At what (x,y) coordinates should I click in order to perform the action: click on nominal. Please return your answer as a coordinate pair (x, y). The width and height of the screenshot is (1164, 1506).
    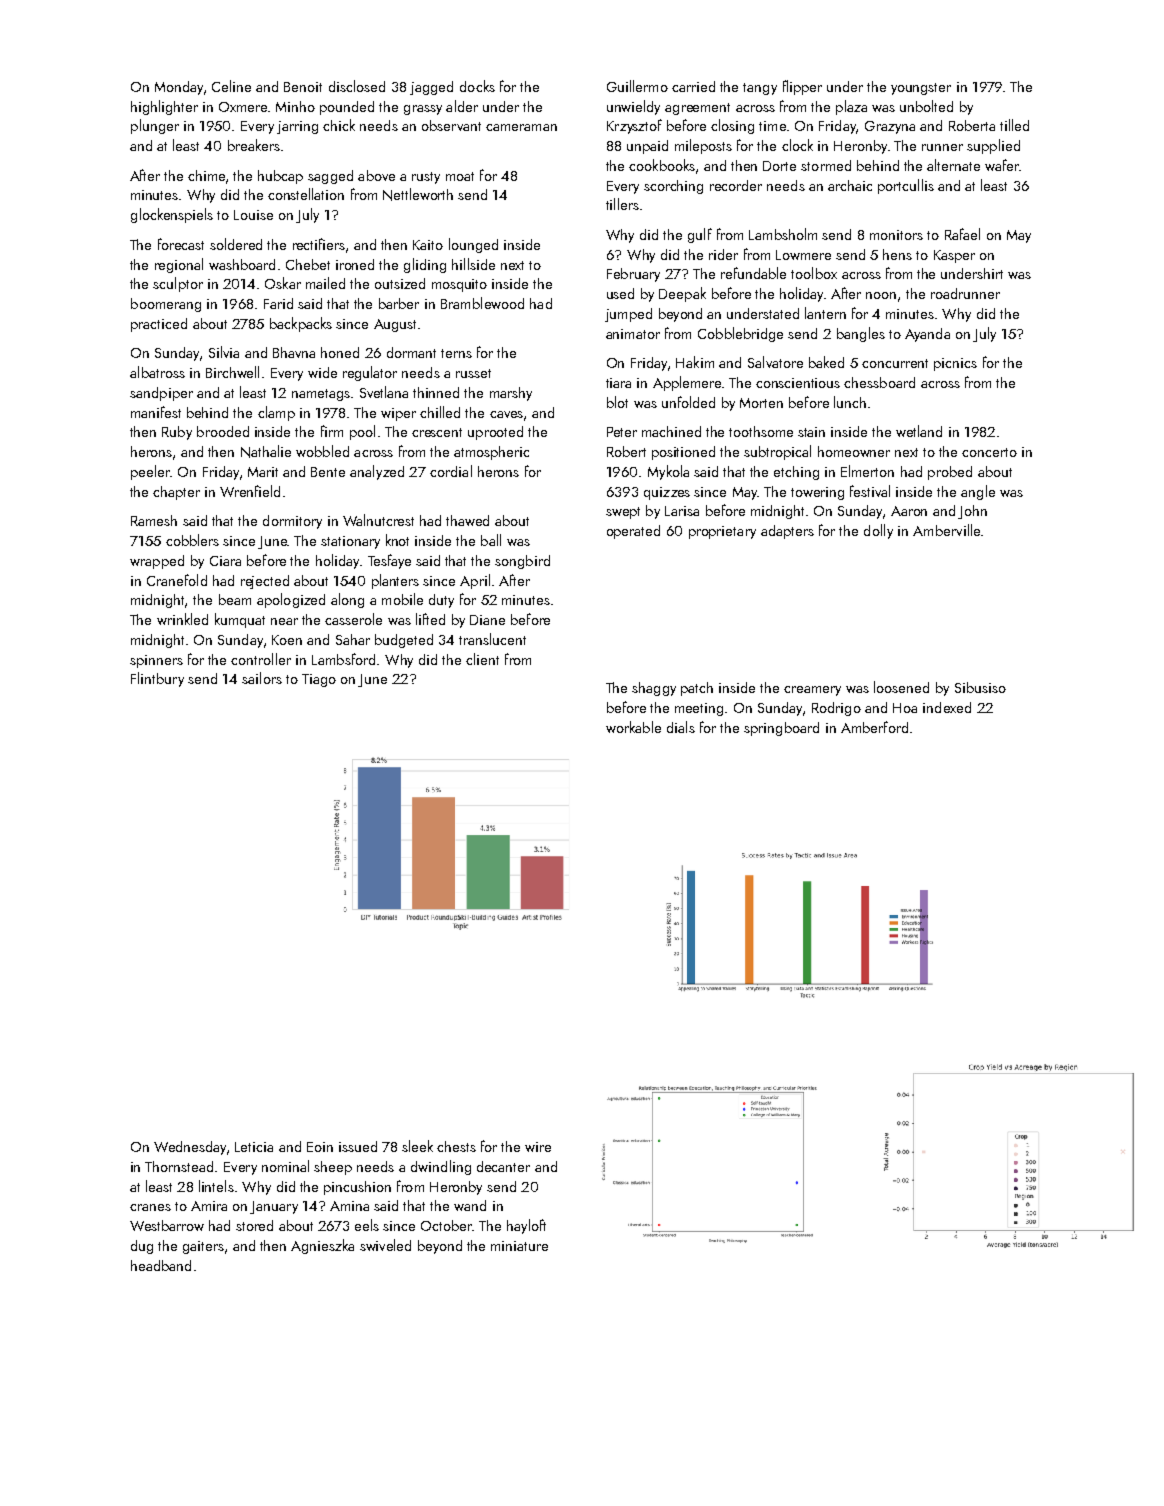
    Looking at the image, I should click on (285, 1166).
